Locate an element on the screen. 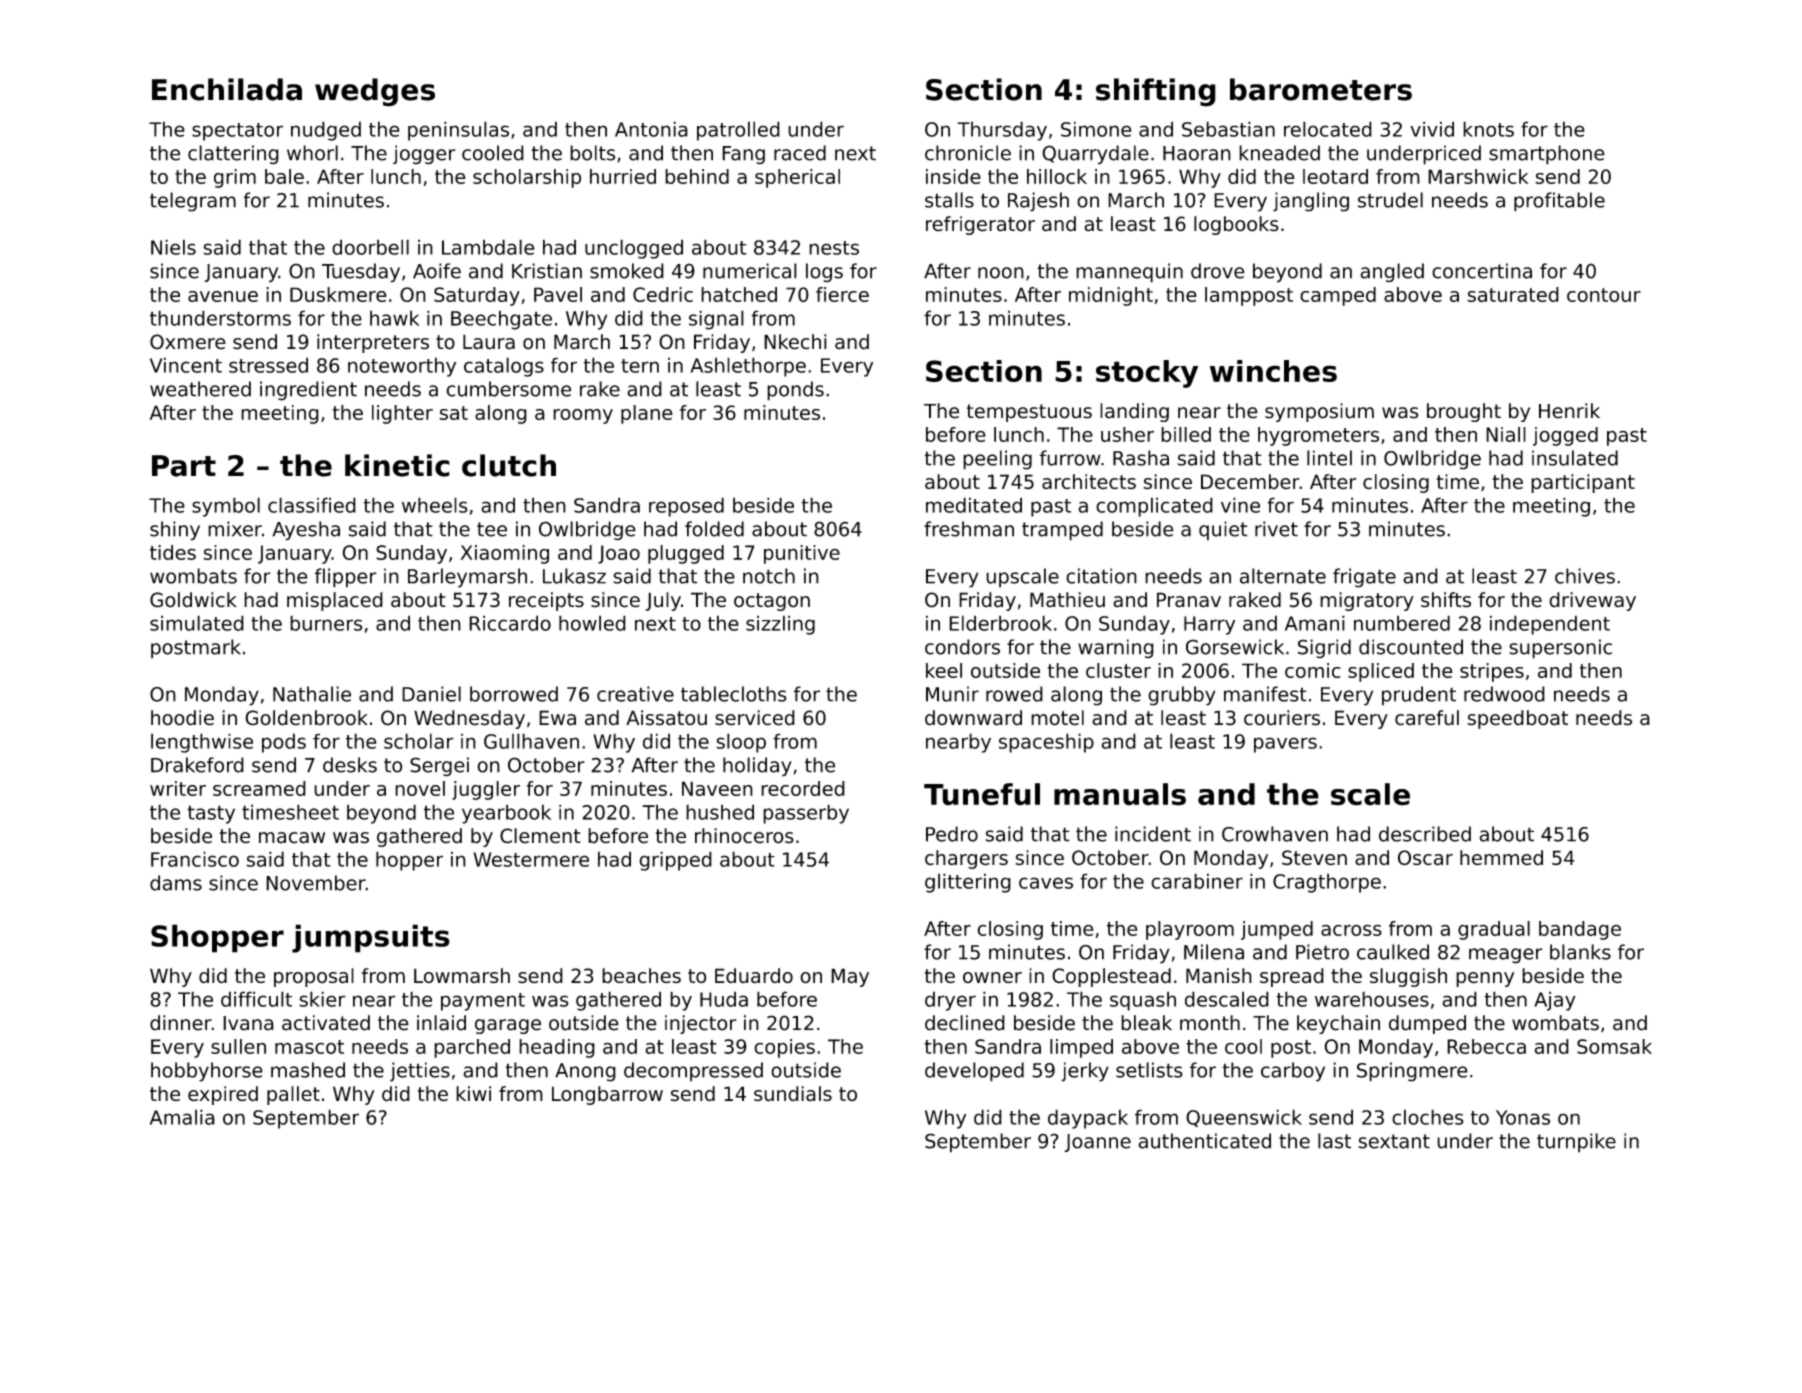 Image resolution: width=1802 pixels, height=1393 pixels. pallet is located at coordinates (293, 1095).
